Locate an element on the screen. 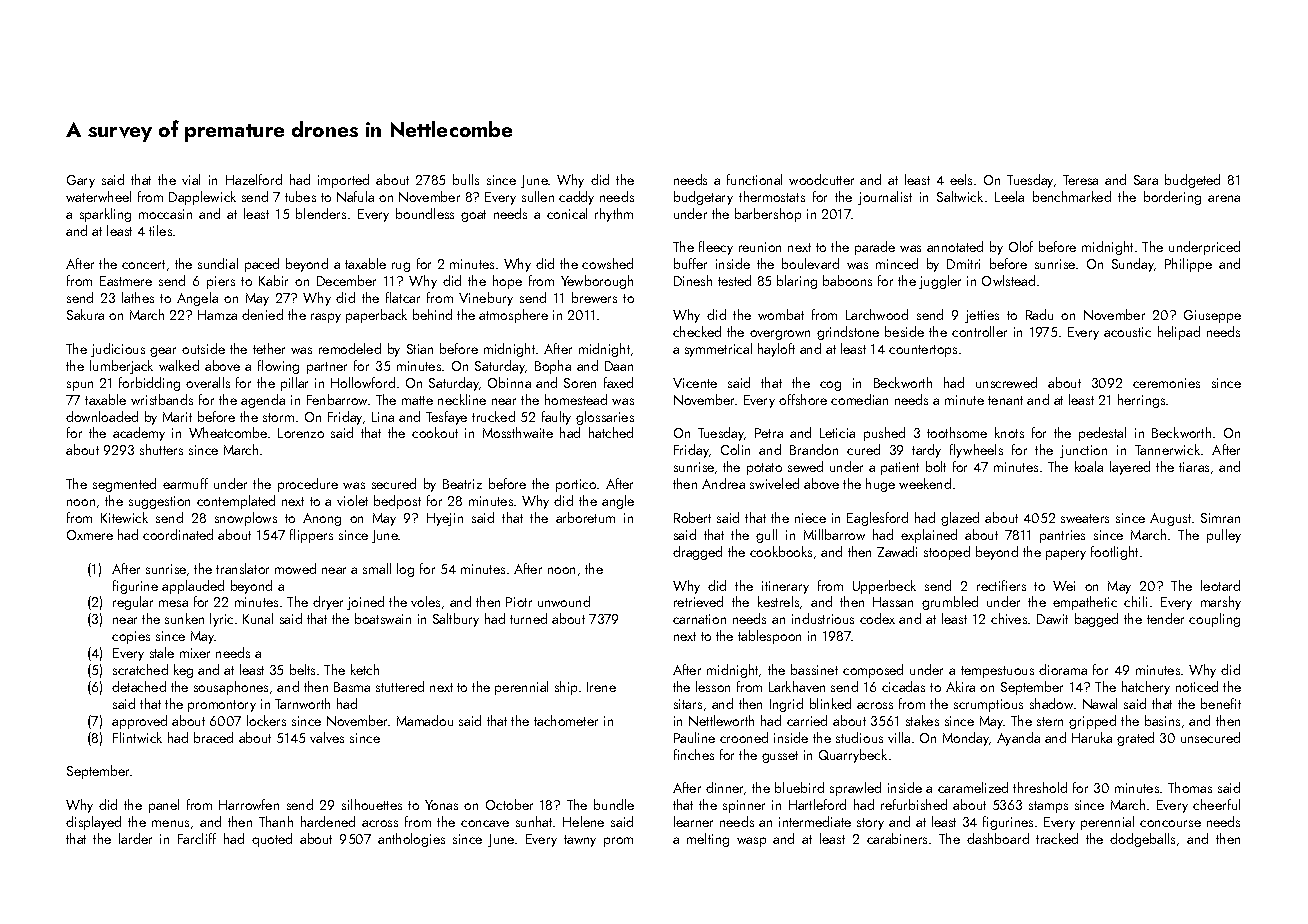  annotated is located at coordinates (955, 246).
